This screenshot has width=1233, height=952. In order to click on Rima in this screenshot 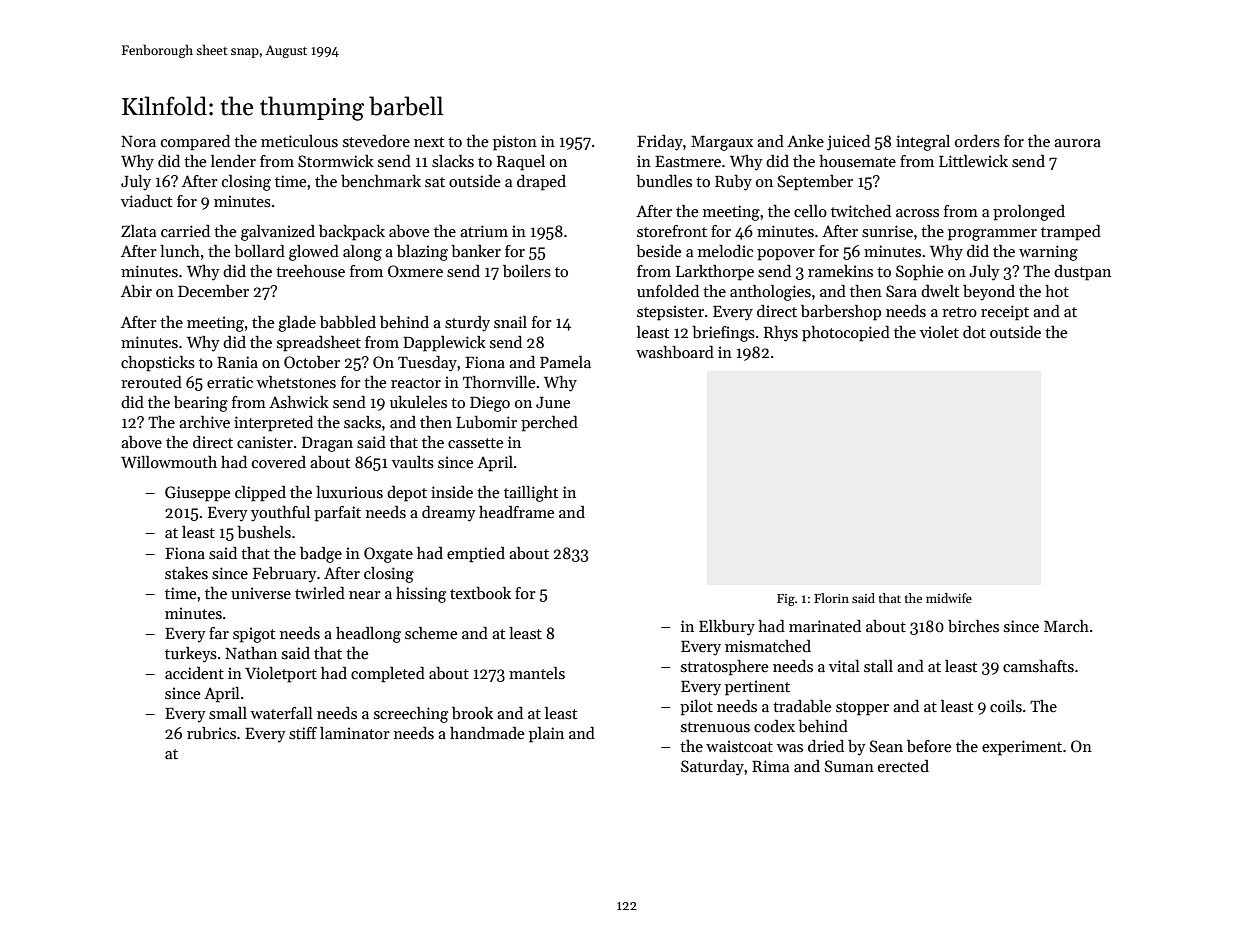, I will do `click(770, 766)`.
